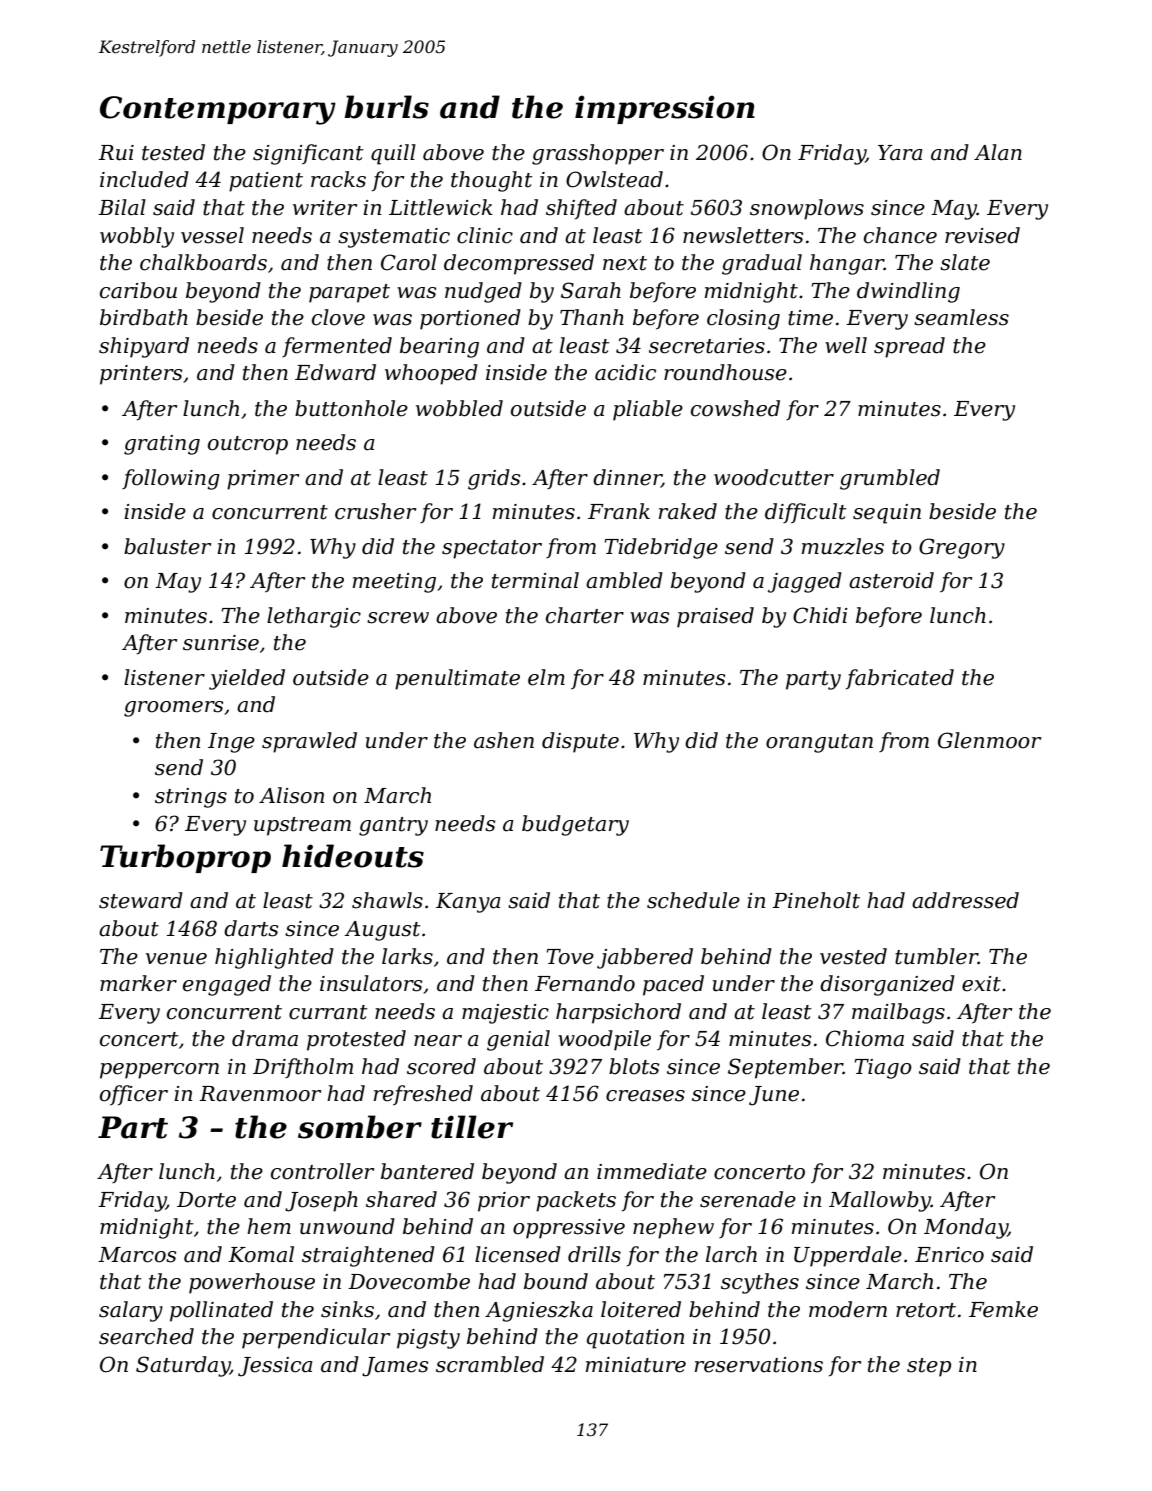 The image size is (1152, 1491). What do you see at coordinates (360, 1127) in the page?
I see `somber` at bounding box center [360, 1127].
